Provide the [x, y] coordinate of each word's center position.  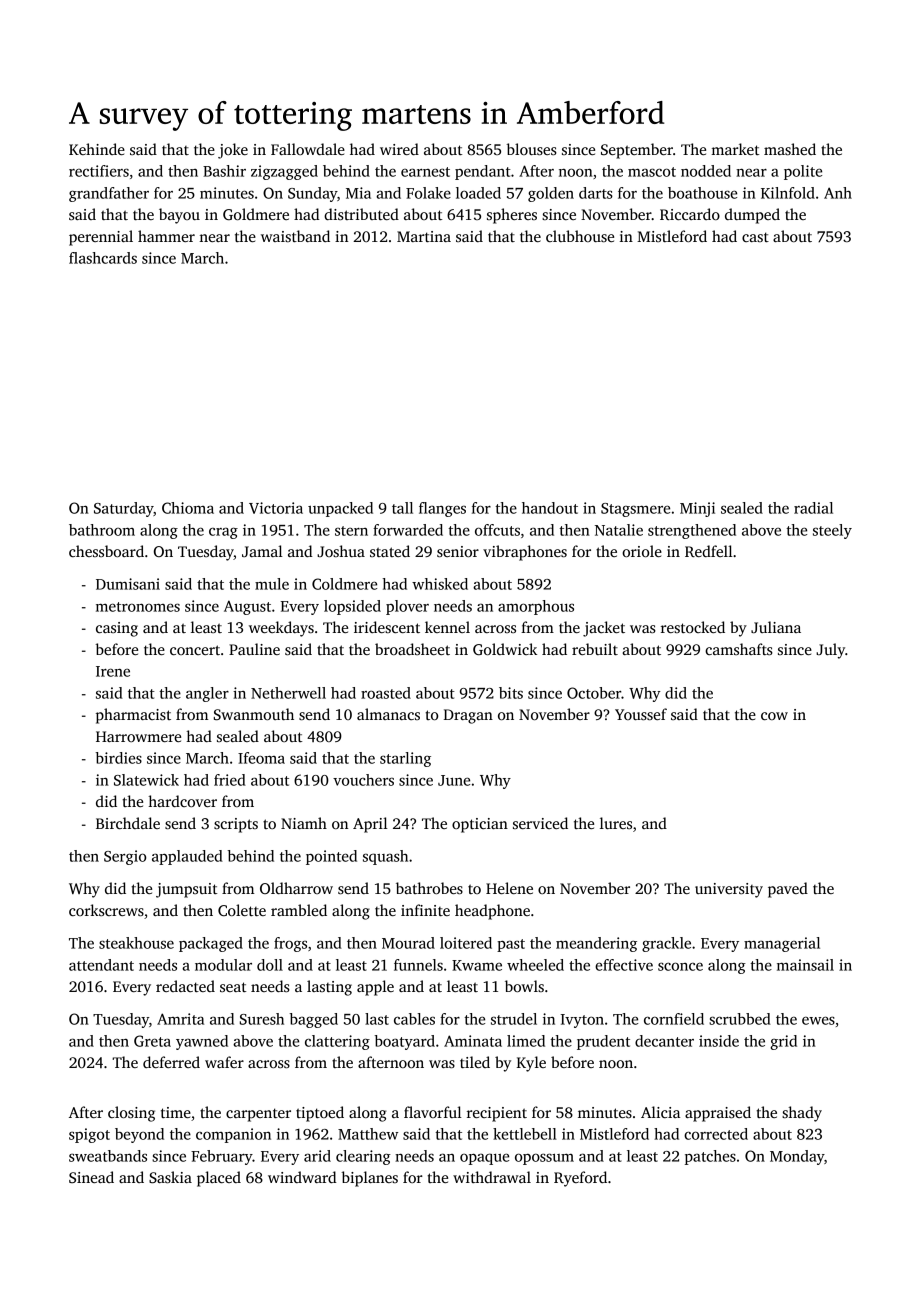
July [830, 651]
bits [511, 693]
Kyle [531, 1064]
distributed [361, 214]
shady [802, 1114]
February [222, 1157]
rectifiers [99, 171]
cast [755, 237]
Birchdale [128, 823]
